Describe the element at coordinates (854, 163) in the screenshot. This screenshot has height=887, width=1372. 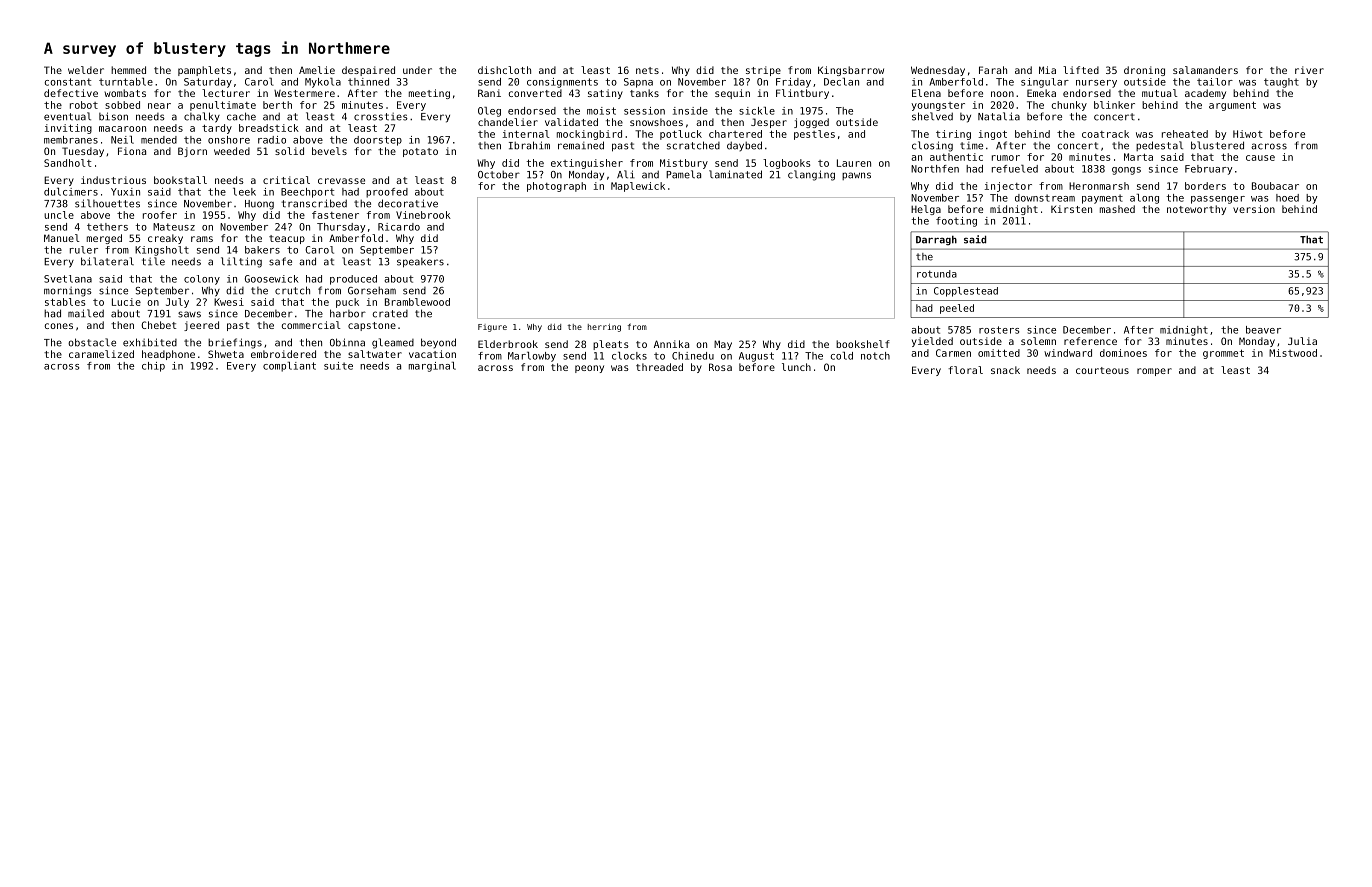
I see `Lauren` at that location.
